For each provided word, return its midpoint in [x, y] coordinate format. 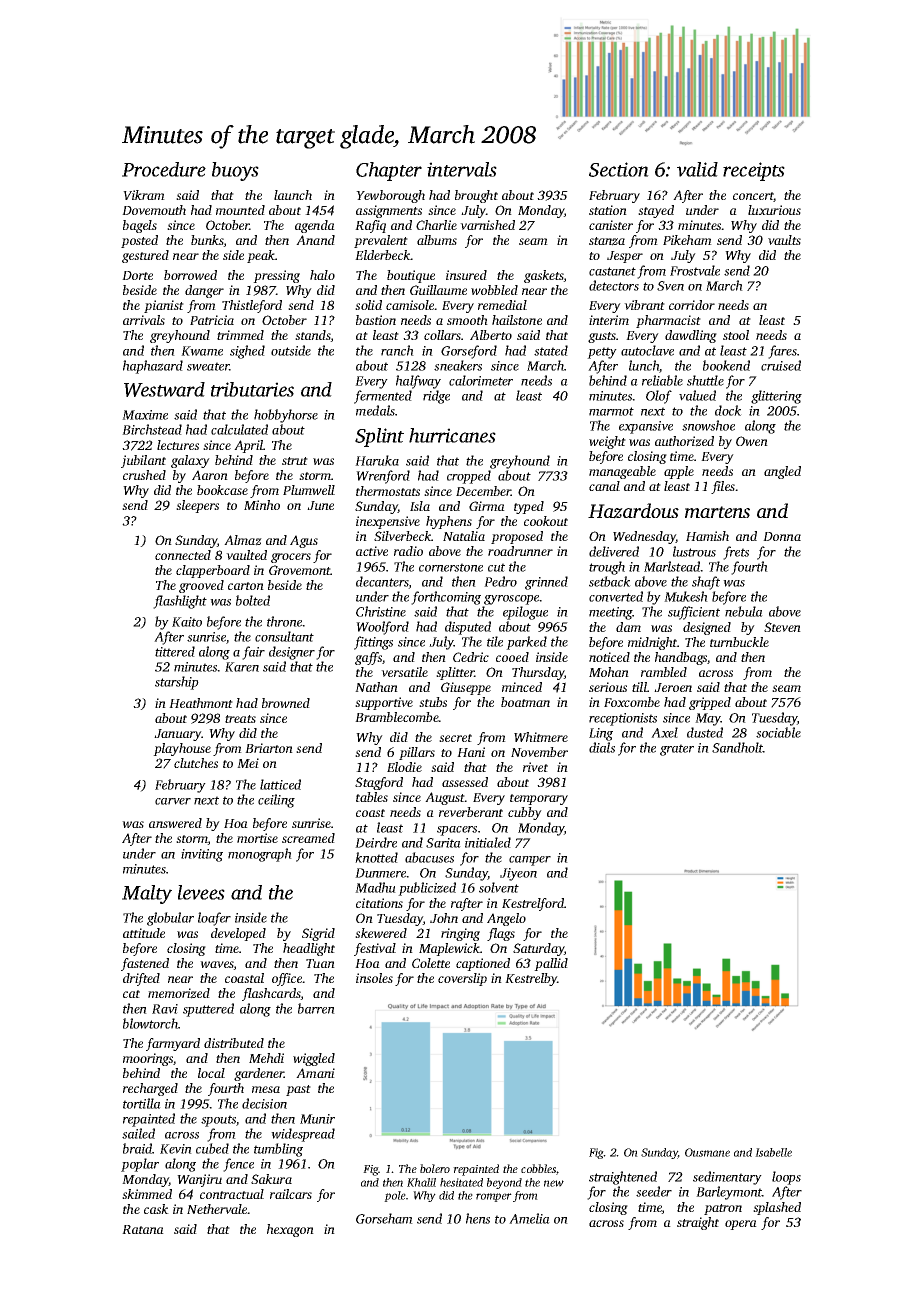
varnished [487, 225]
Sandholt [737, 747]
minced [522, 687]
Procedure [164, 169]
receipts [754, 171]
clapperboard [213, 571]
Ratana [143, 1229]
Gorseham [384, 1218]
